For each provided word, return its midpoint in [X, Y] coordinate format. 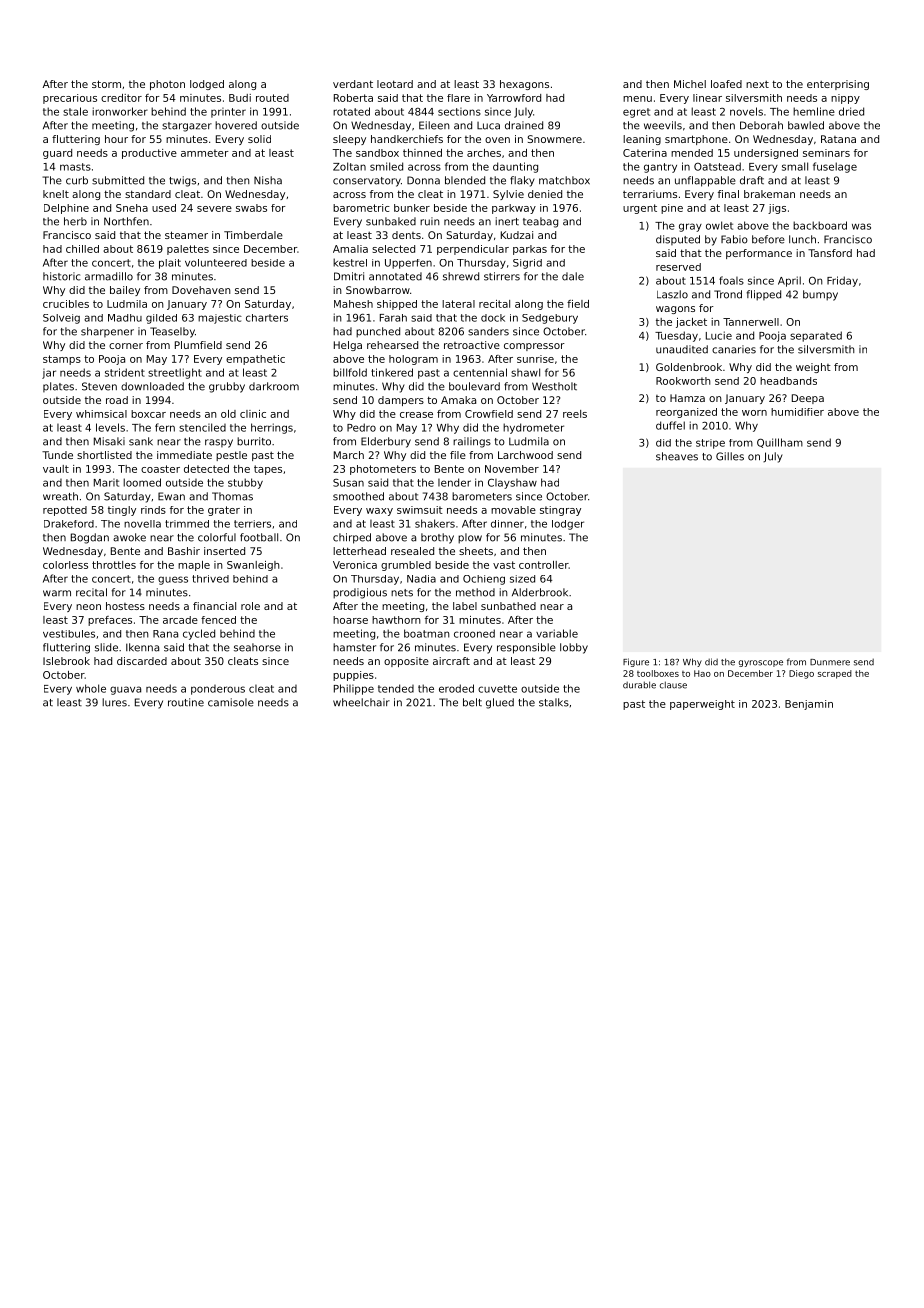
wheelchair [361, 702]
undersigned [766, 154]
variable [557, 633]
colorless [65, 565]
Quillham [780, 443]
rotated [351, 111]
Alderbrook [540, 592]
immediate [184, 455]
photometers [383, 470]
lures [114, 702]
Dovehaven [201, 290]
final [728, 194]
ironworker [120, 111]
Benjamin [809, 705]
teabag [540, 222]
